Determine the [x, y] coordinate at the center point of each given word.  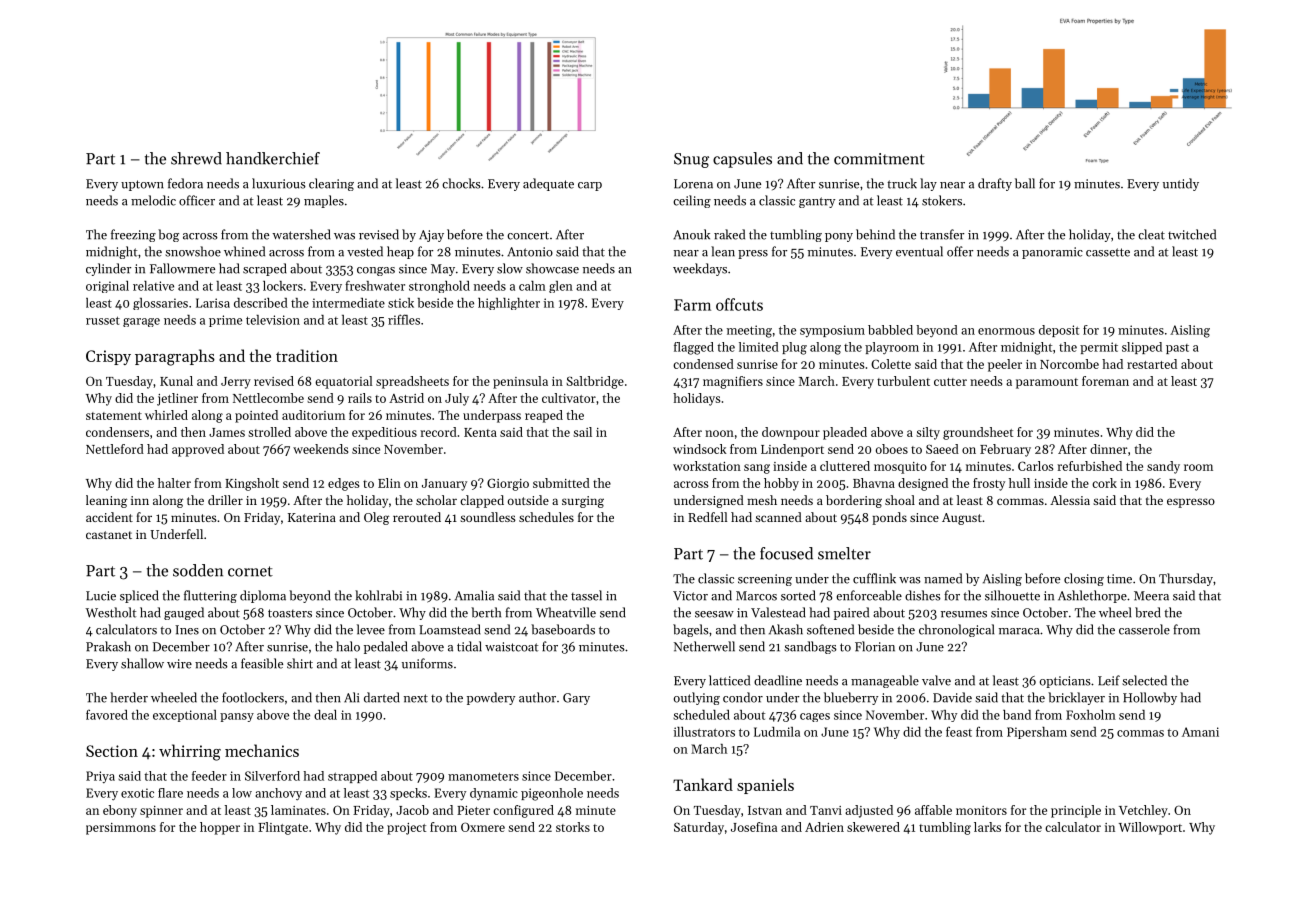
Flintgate [283, 828]
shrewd [196, 158]
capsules [742, 160]
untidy [1181, 184]
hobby [781, 484]
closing [1084, 579]
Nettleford [115, 449]
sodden [198, 570]
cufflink [874, 578]
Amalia [474, 595]
